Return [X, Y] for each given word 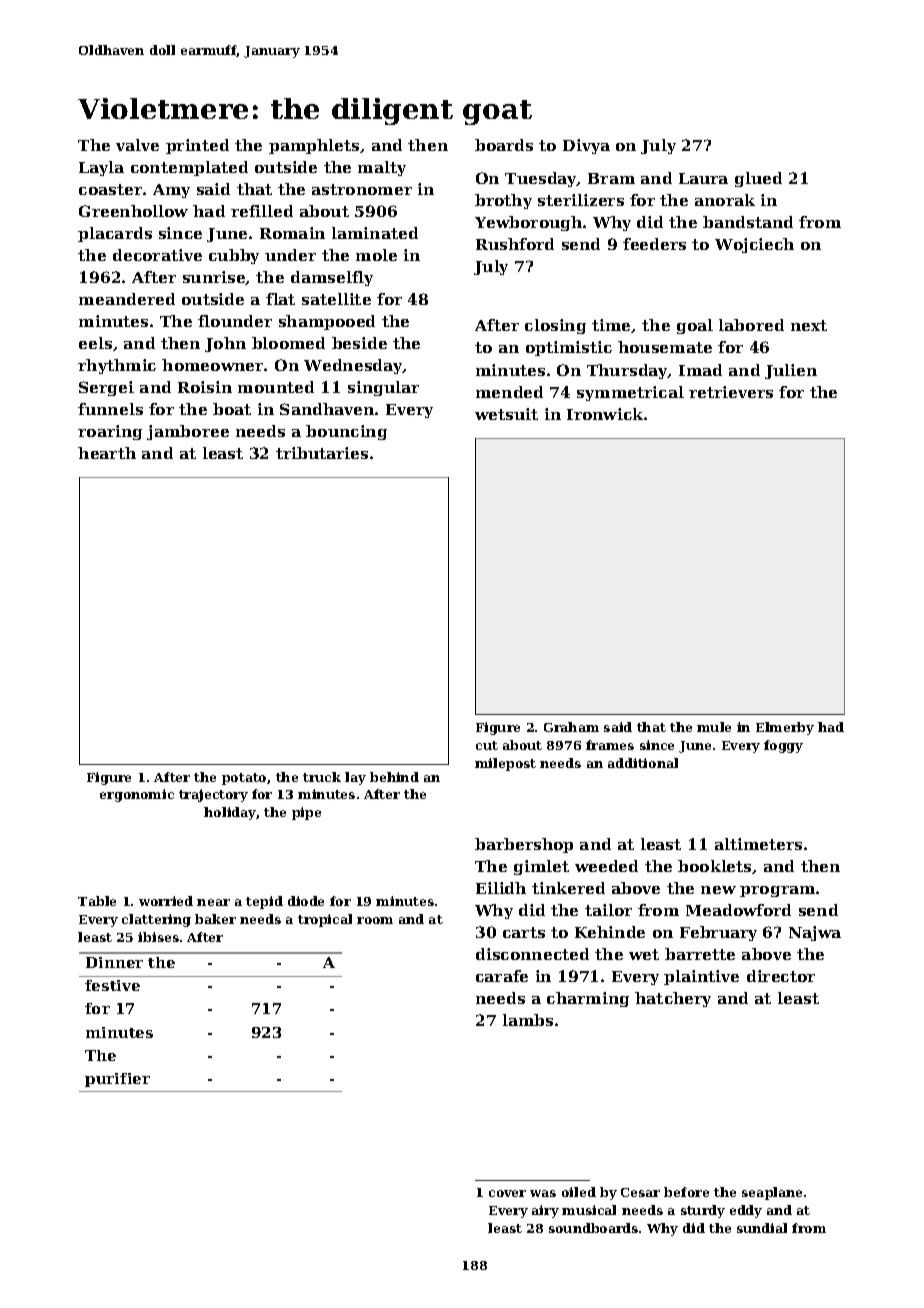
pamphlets [314, 146]
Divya [586, 146]
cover [507, 1193]
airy [545, 1211]
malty [382, 168]
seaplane [772, 1193]
